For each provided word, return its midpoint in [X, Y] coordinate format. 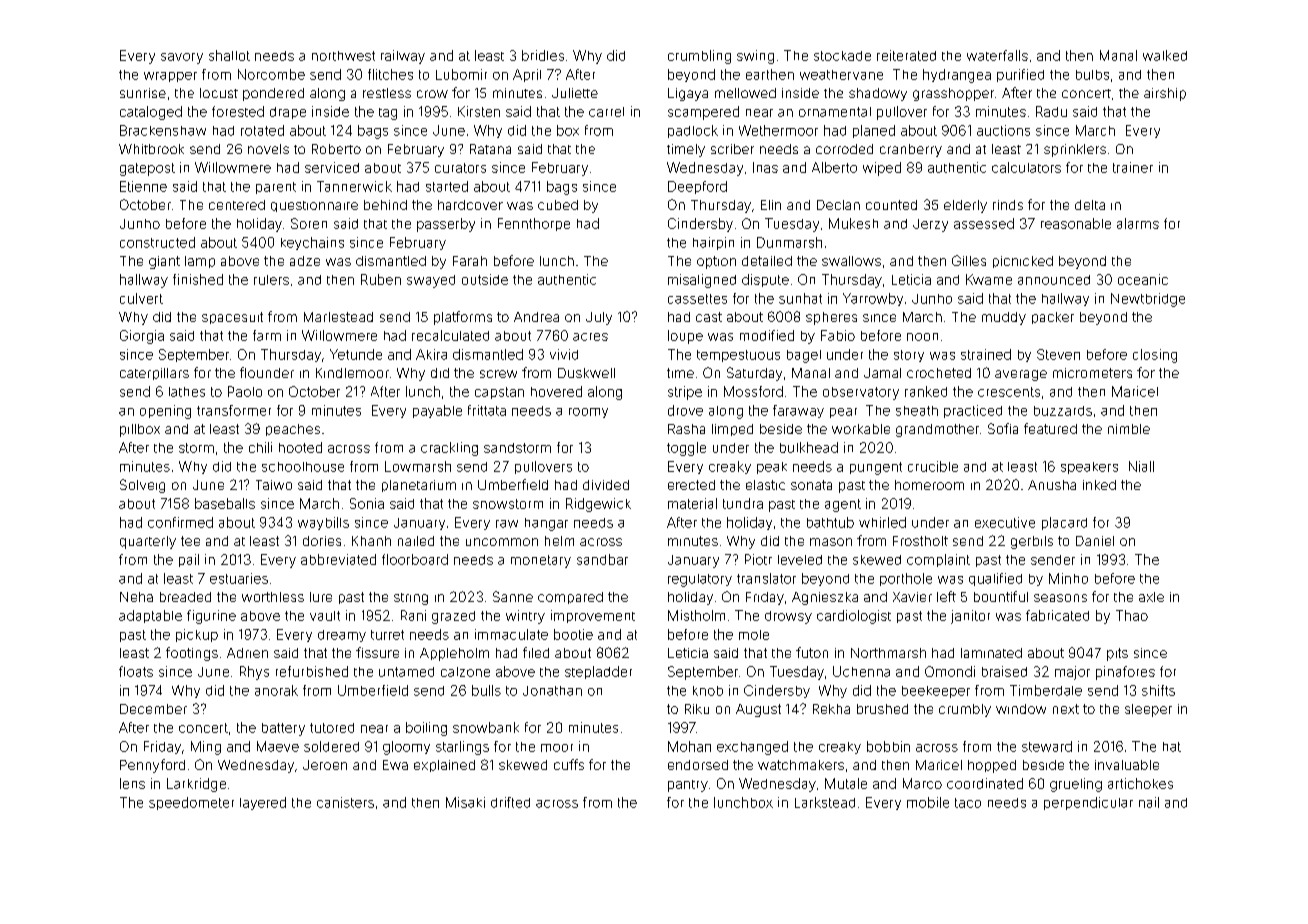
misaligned [702, 281]
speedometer [191, 803]
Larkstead [825, 802]
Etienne [143, 186]
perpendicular [1088, 803]
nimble [1129, 429]
